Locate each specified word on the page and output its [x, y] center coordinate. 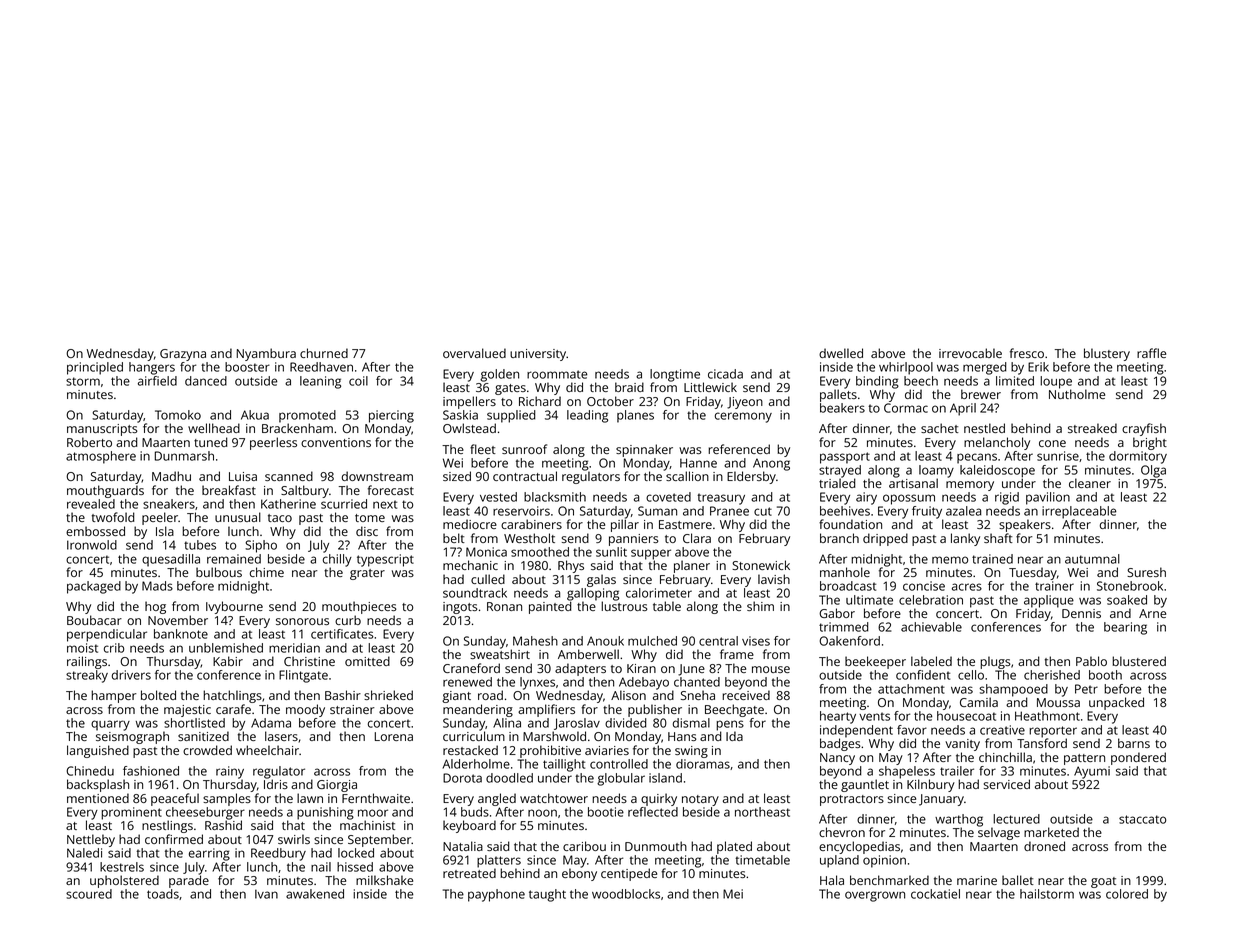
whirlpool [906, 368]
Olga [1153, 471]
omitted [367, 661]
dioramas [703, 764]
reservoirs [521, 511]
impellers [469, 402]
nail [321, 867]
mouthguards [105, 491]
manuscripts [102, 430]
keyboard [469, 826]
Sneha [698, 695]
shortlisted [194, 723]
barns [1134, 743]
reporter [1053, 732]
